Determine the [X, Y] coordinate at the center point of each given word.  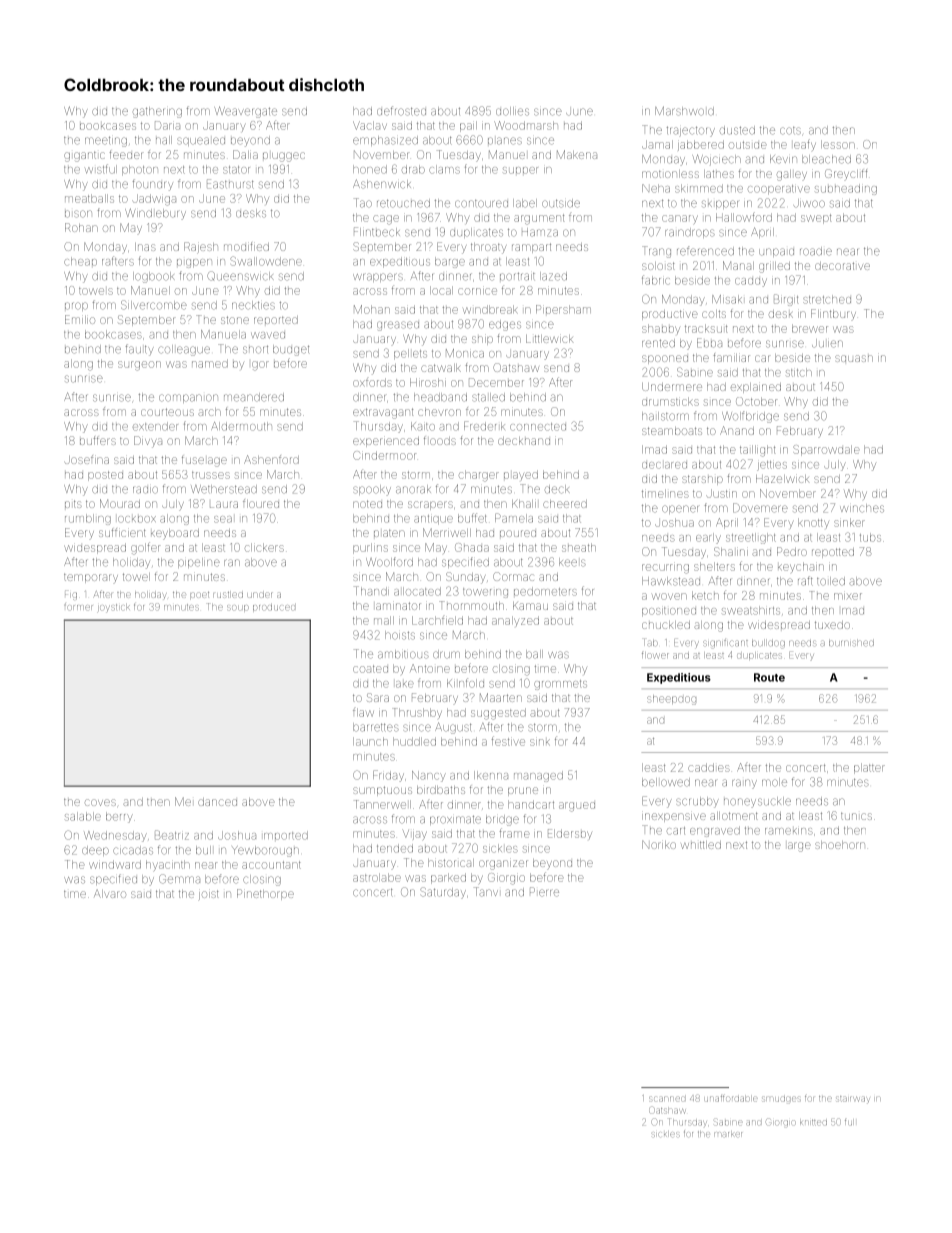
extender [155, 426]
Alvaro [110, 893]
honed [370, 169]
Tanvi [486, 892]
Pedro [792, 551]
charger [479, 476]
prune [523, 791]
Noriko [659, 844]
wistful [101, 169]
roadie [816, 251]
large [799, 847]
